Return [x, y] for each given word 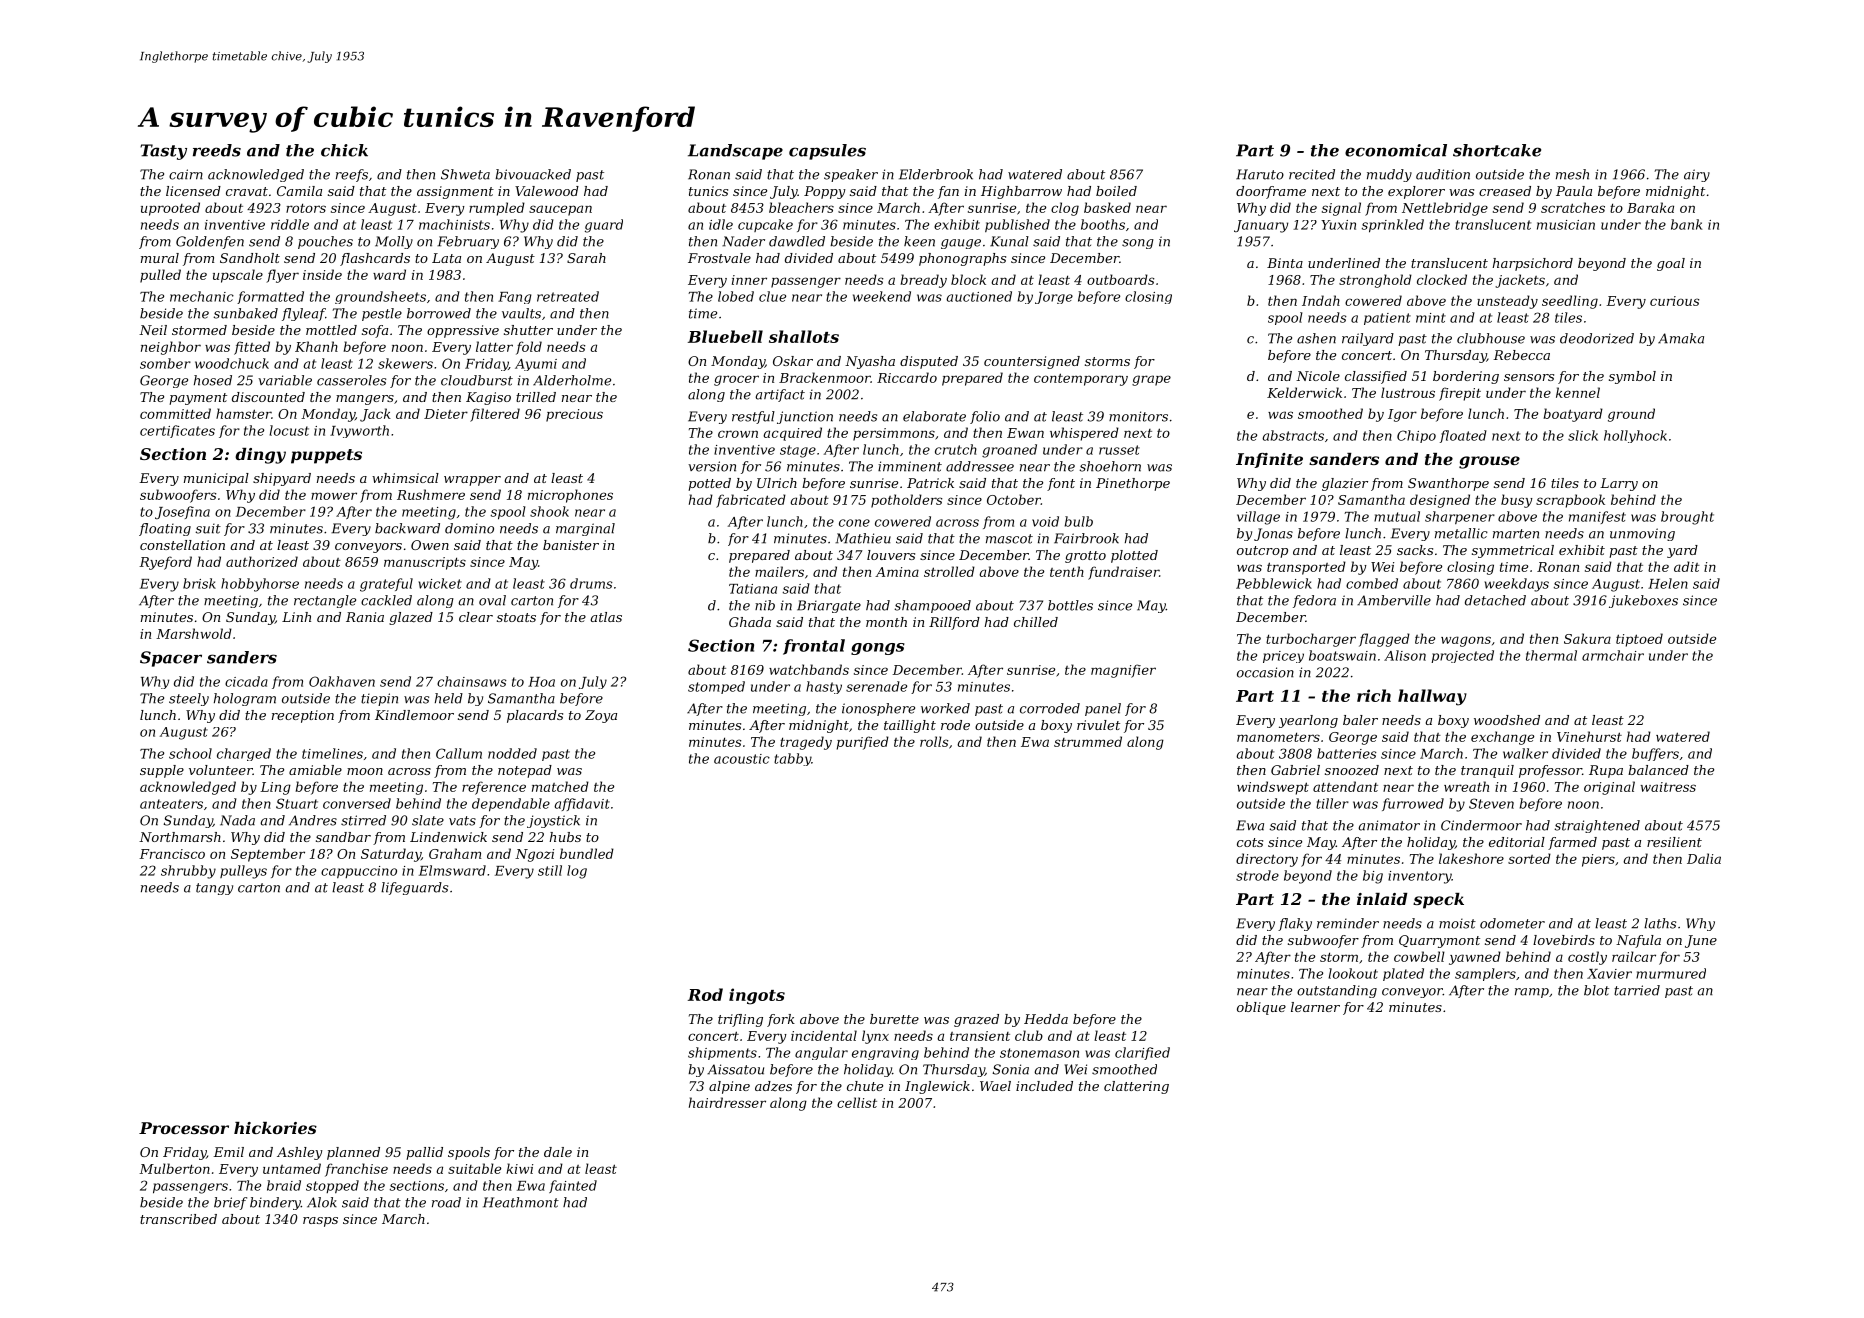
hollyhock [1635, 436]
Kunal [1009, 241]
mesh [1572, 174]
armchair [1613, 655]
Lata [446, 258]
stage [798, 451]
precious [574, 415]
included [1044, 1086]
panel [1103, 709]
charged [244, 754]
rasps [320, 1222]
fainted [573, 1186]
